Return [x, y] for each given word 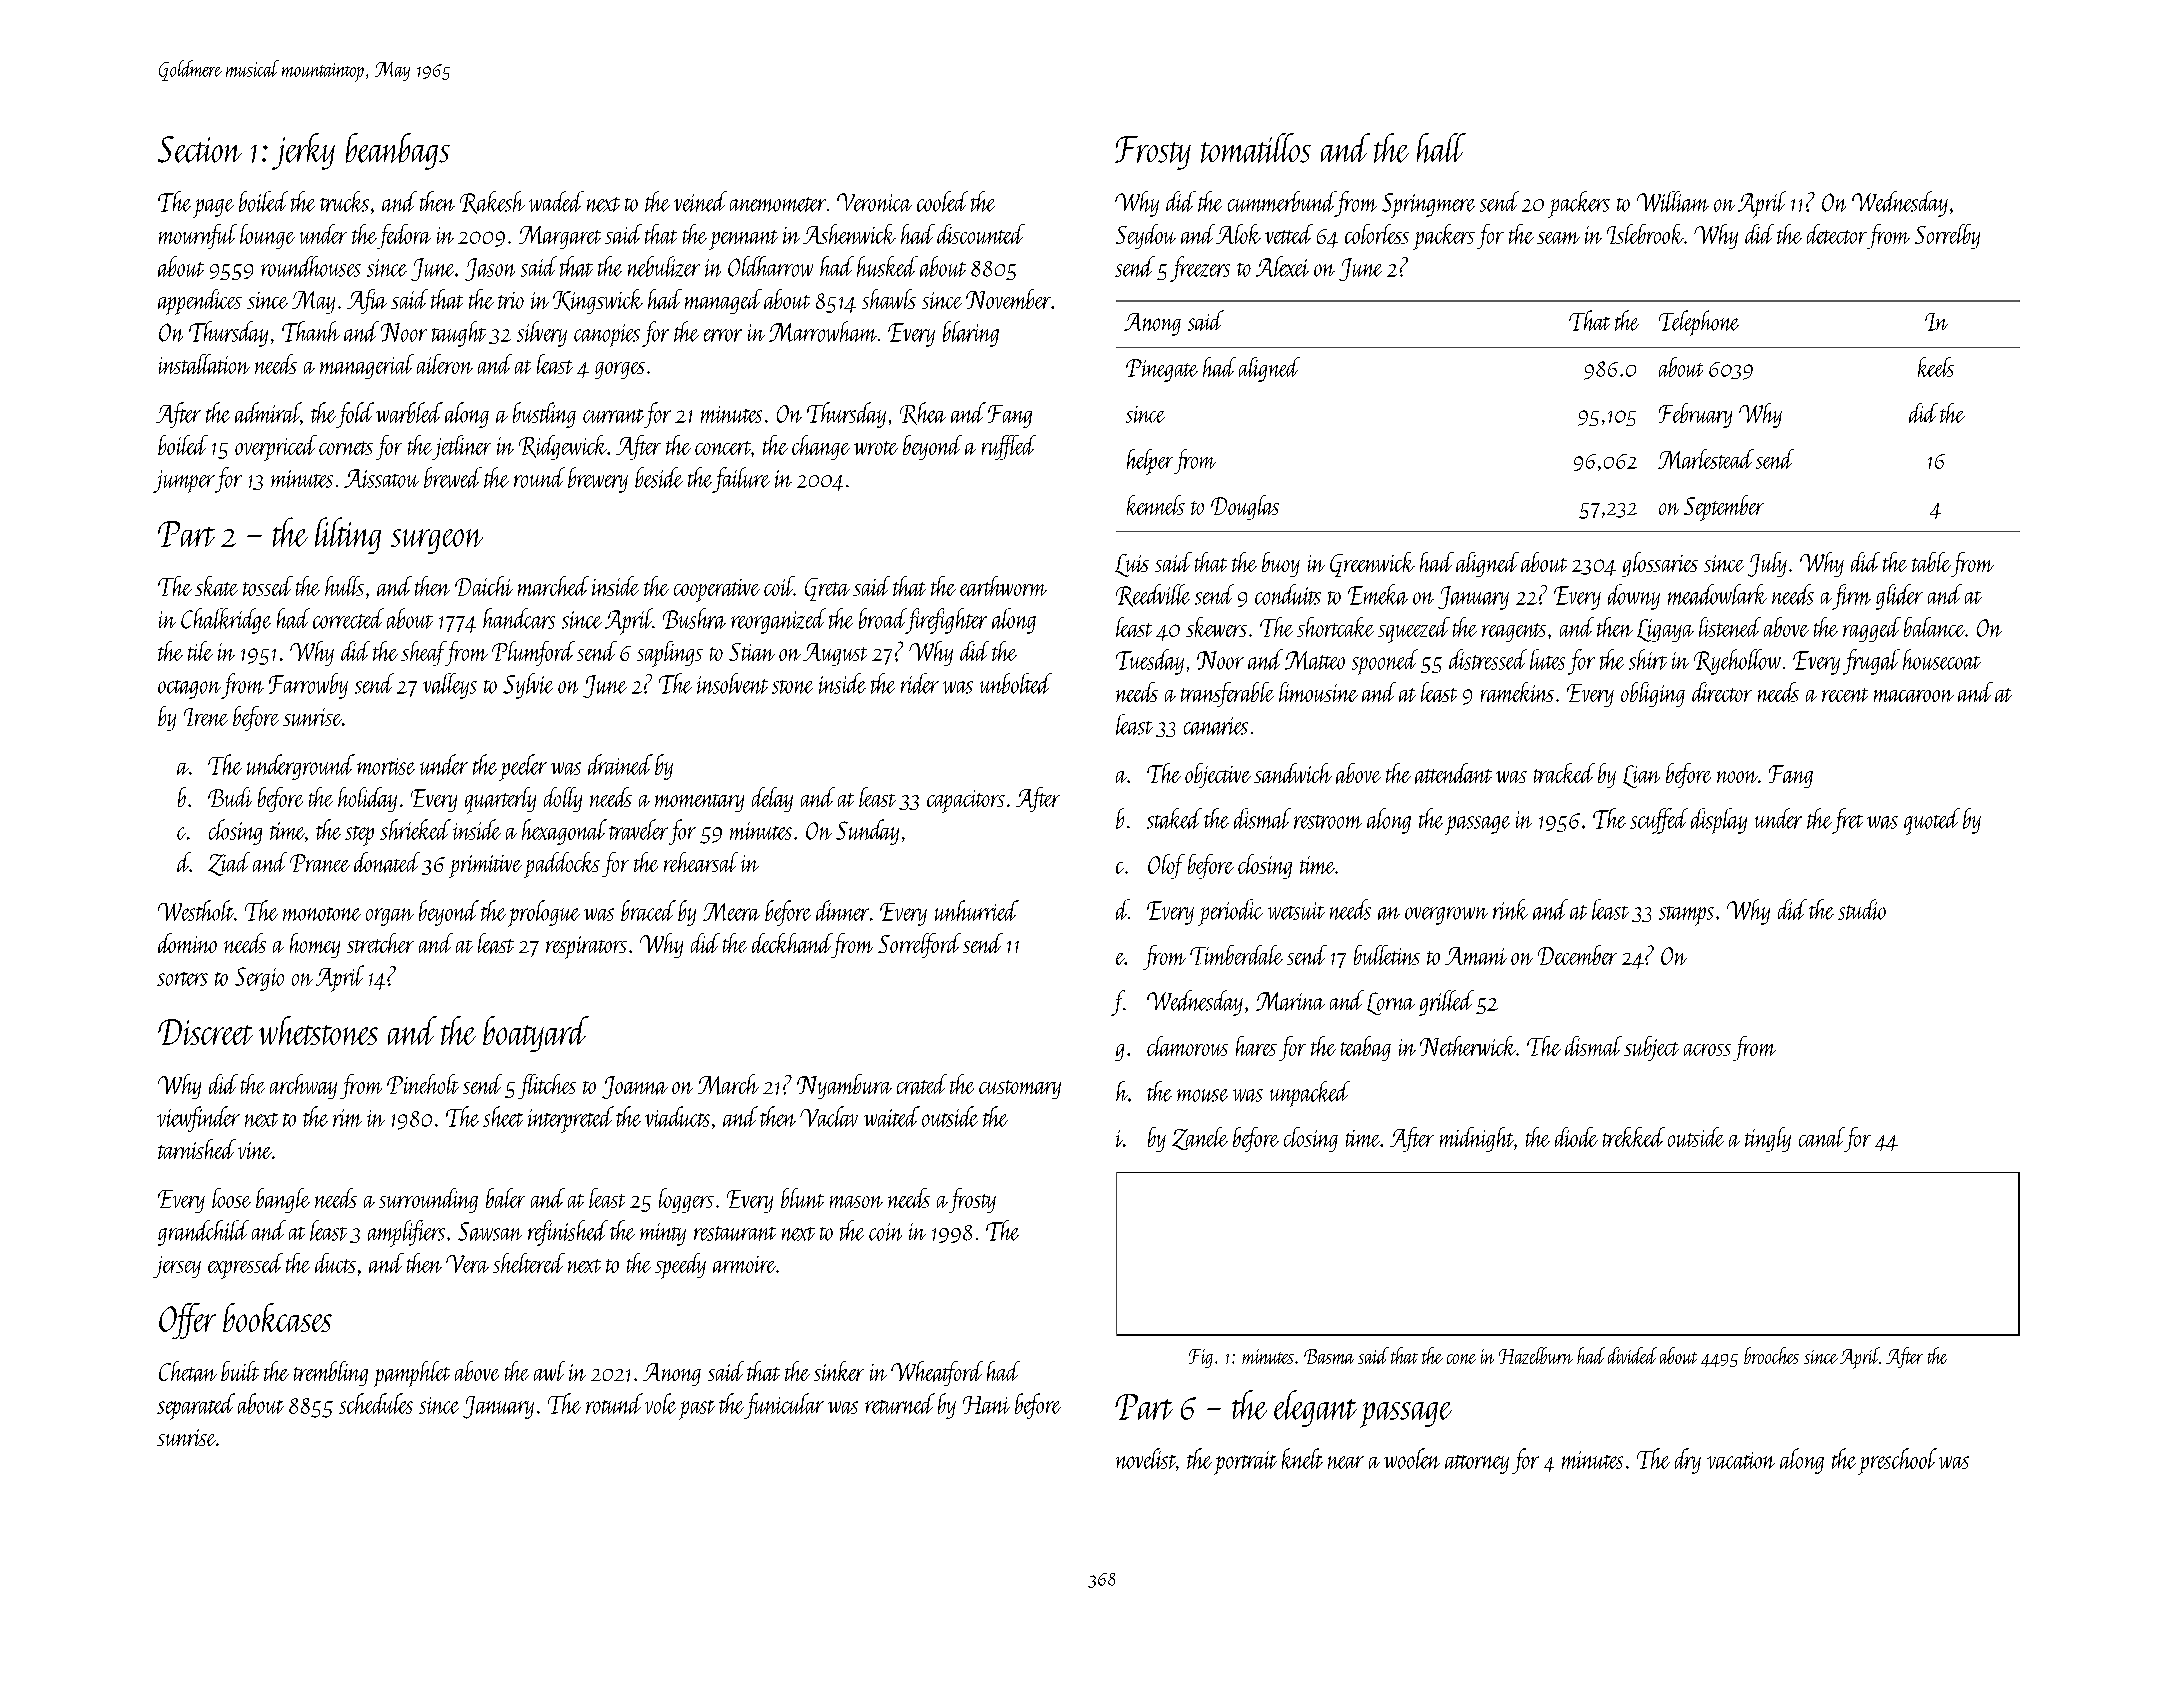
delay [772, 799]
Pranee [320, 863]
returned [900, 1403]
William [1673, 201]
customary [1020, 1089]
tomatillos [1256, 148]
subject [1651, 1048]
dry [1688, 1461]
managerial [367, 366]
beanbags [398, 151]
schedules [376, 1403]
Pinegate [1162, 370]
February [1695, 415]
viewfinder [198, 1119]
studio [1862, 909]
